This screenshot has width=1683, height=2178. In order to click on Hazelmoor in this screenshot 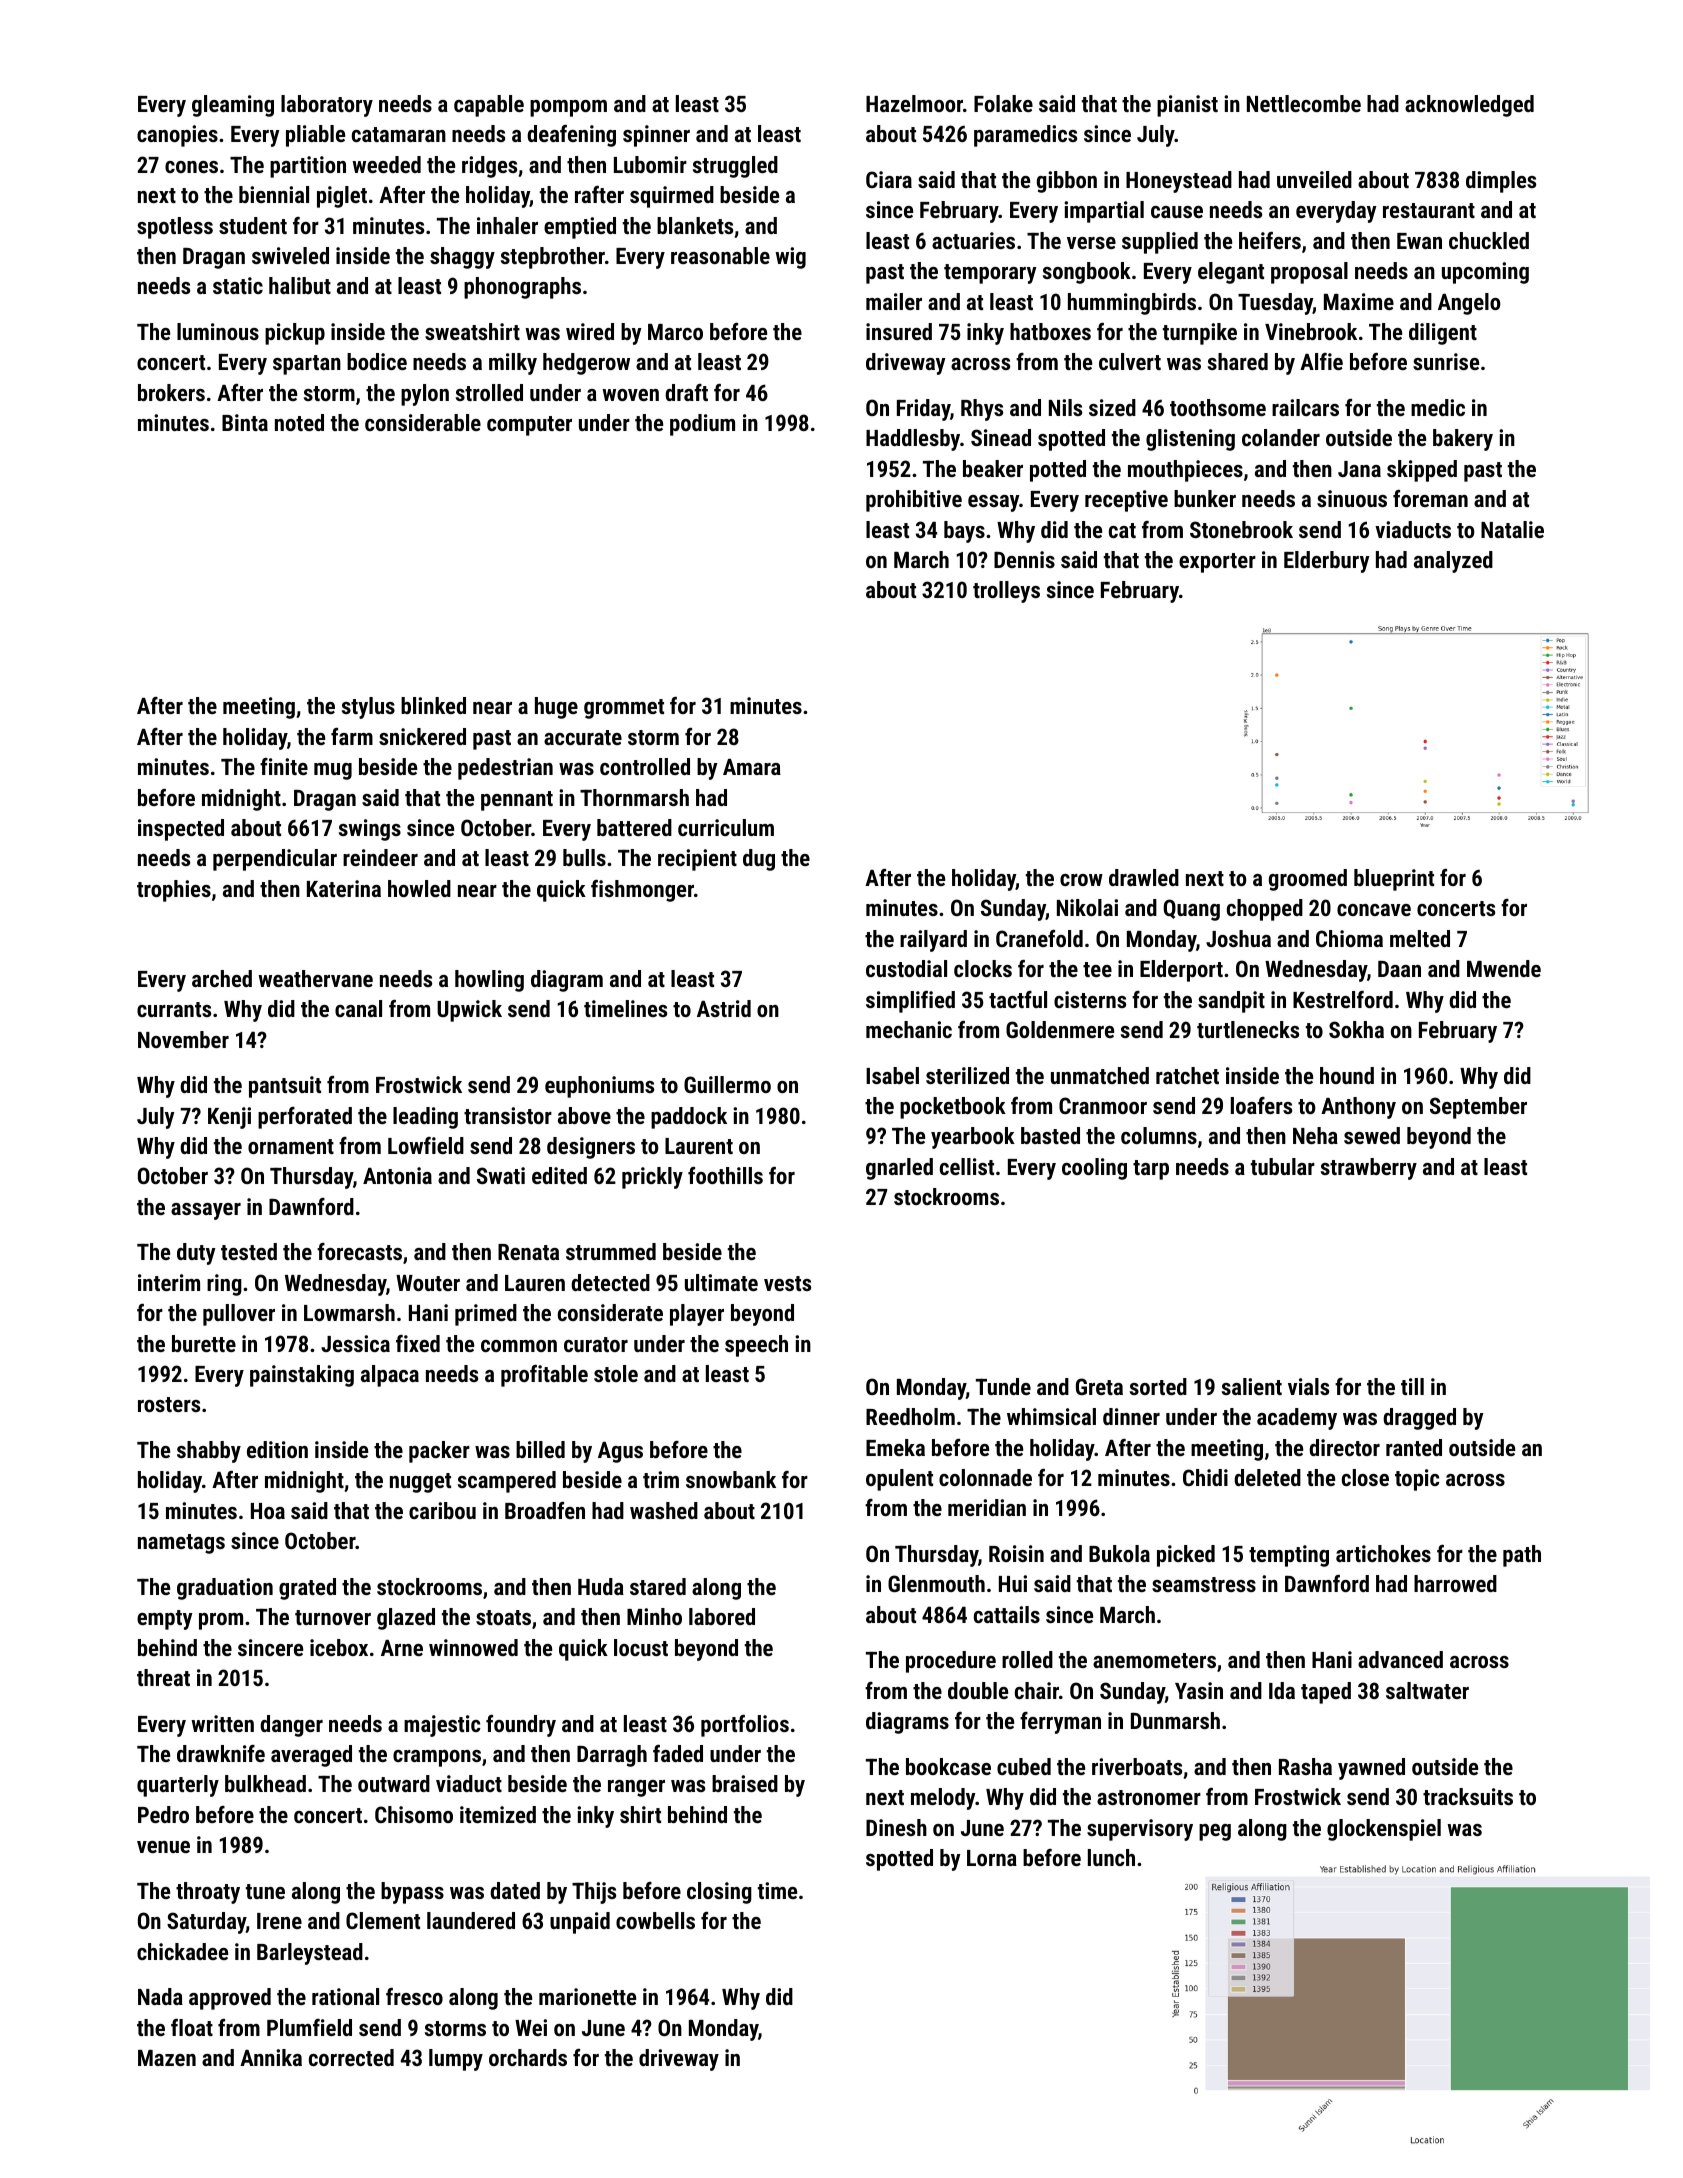, I will do `click(914, 103)`.
